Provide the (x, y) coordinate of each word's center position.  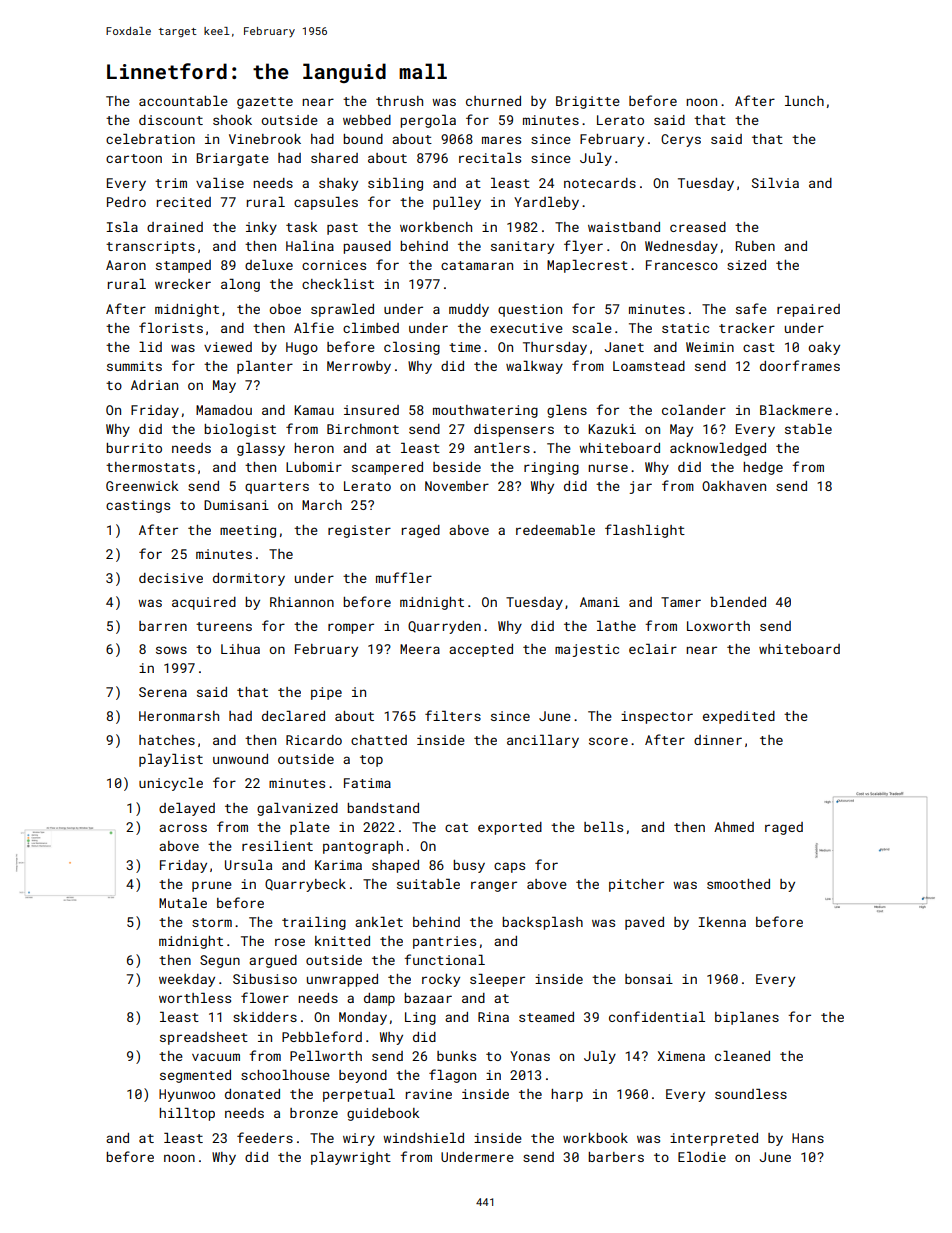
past (342, 229)
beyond (363, 1076)
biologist (240, 430)
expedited (739, 717)
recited (184, 202)
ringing (551, 468)
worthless (195, 998)
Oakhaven (734, 486)
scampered (387, 468)
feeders (265, 1137)
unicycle (171, 784)
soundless (751, 1094)
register (359, 531)
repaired (808, 310)
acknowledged (718, 449)
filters (453, 715)
